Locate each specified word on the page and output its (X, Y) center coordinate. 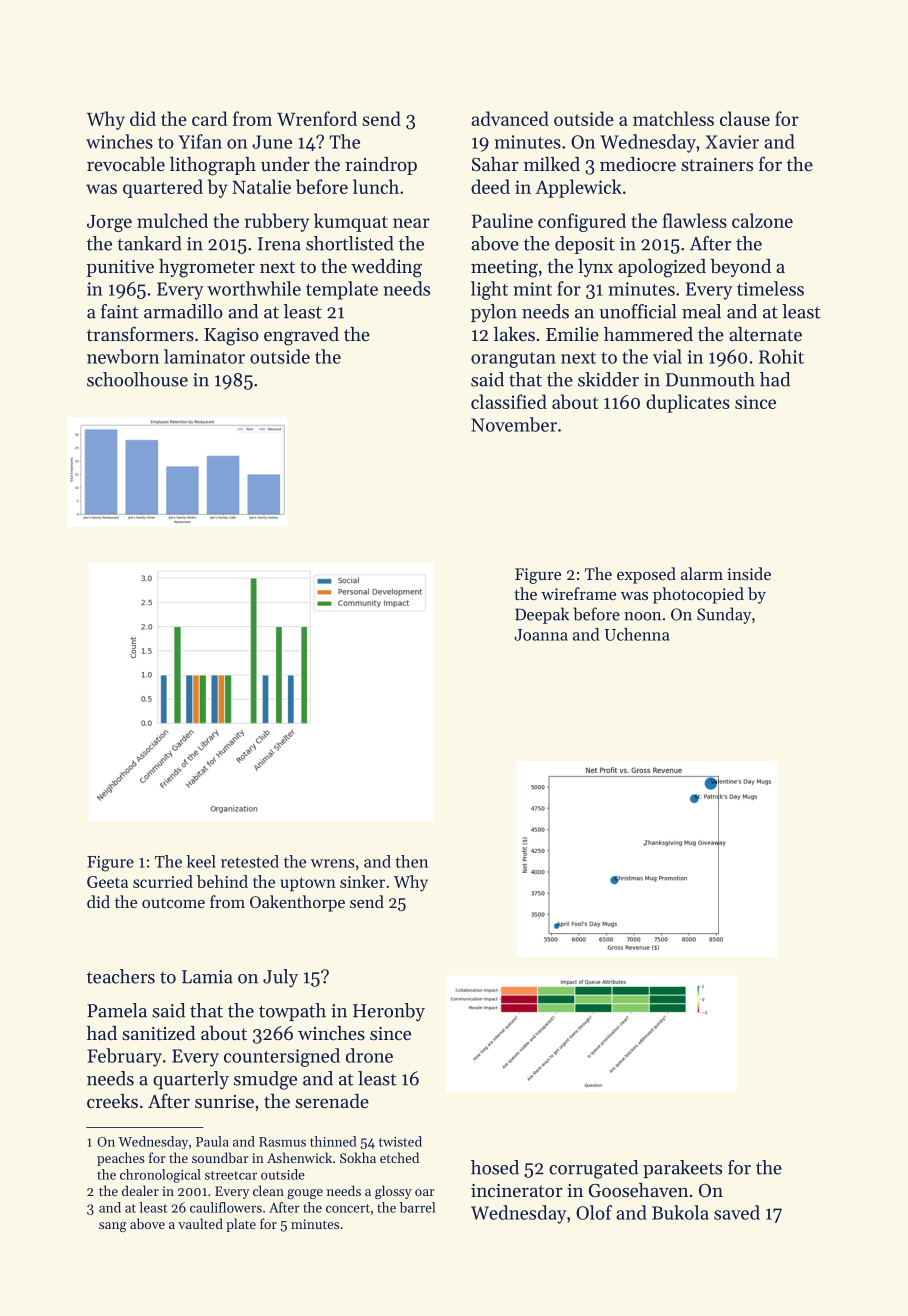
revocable (126, 164)
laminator (204, 356)
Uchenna (637, 634)
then (412, 861)
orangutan (513, 360)
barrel (417, 1207)
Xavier (732, 142)
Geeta (107, 882)
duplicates (688, 403)
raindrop (381, 166)
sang (113, 1227)
